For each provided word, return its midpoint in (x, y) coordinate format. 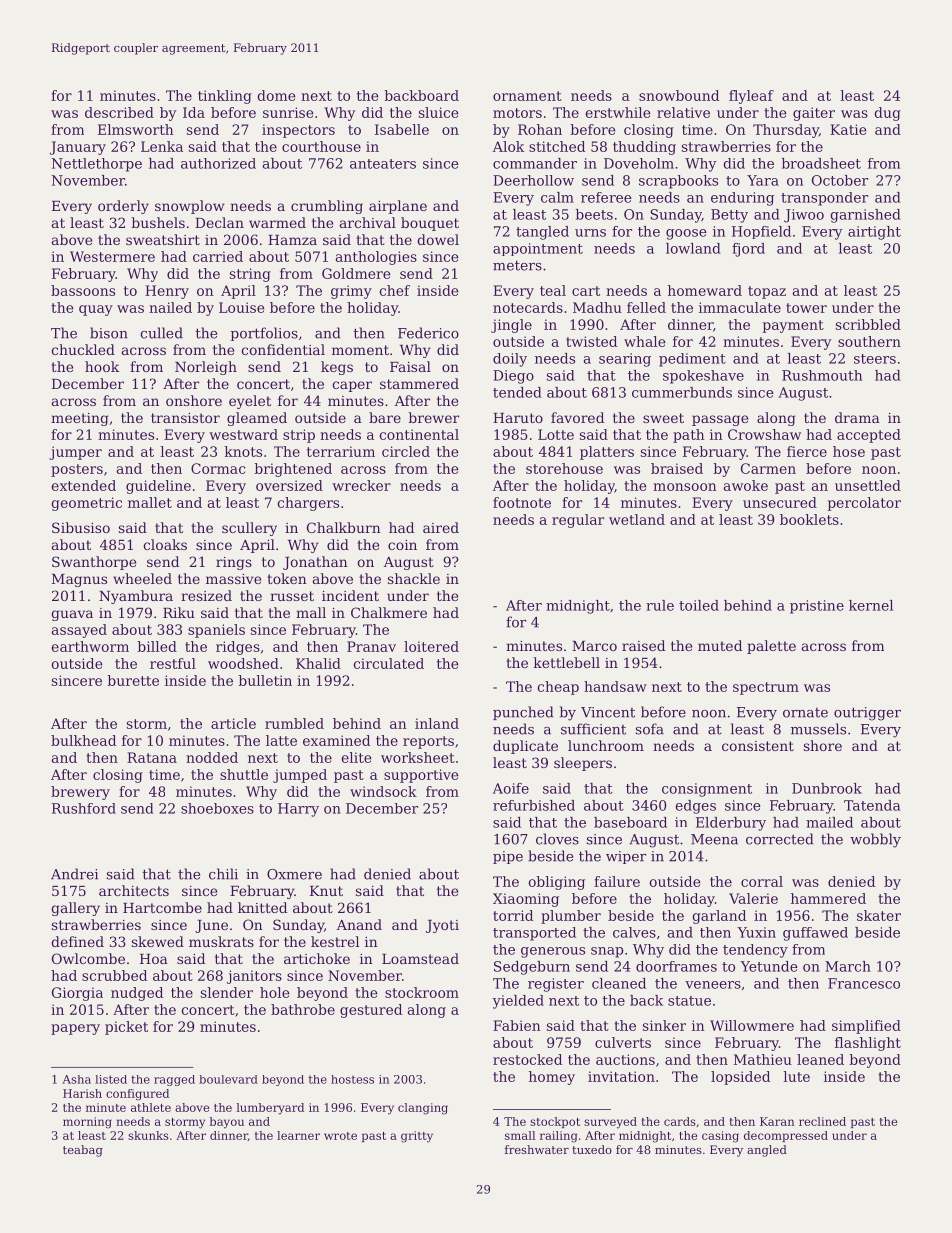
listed (111, 1079)
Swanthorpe (94, 563)
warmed (277, 222)
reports (428, 742)
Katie (848, 129)
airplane (398, 207)
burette (133, 680)
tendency (755, 951)
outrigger (867, 714)
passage (720, 420)
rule (660, 605)
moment (360, 350)
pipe (508, 857)
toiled (699, 605)
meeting (79, 419)
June (211, 926)
